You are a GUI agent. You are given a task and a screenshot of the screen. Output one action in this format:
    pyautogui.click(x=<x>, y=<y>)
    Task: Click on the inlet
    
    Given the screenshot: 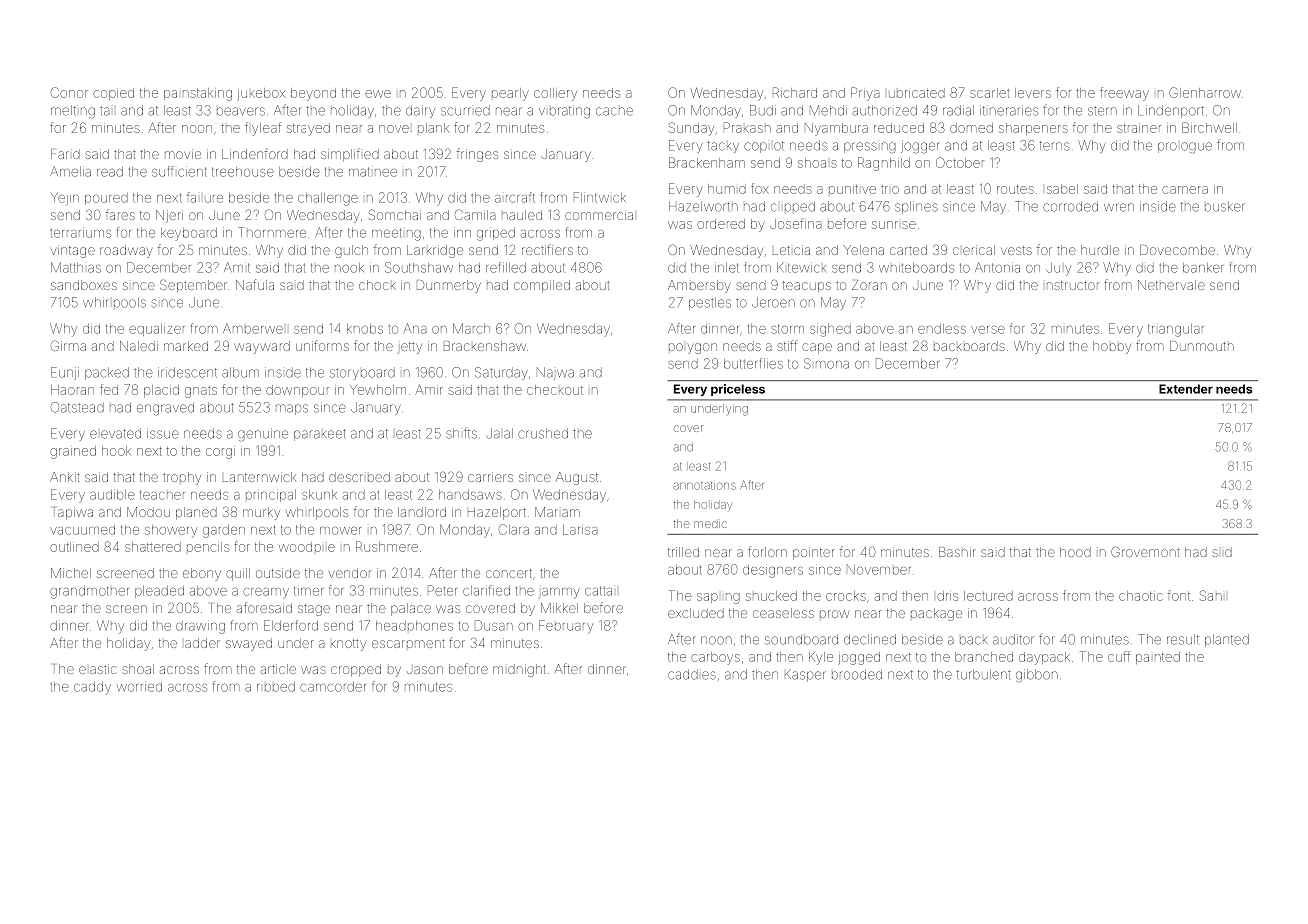 What is the action you would take?
    pyautogui.click(x=727, y=267)
